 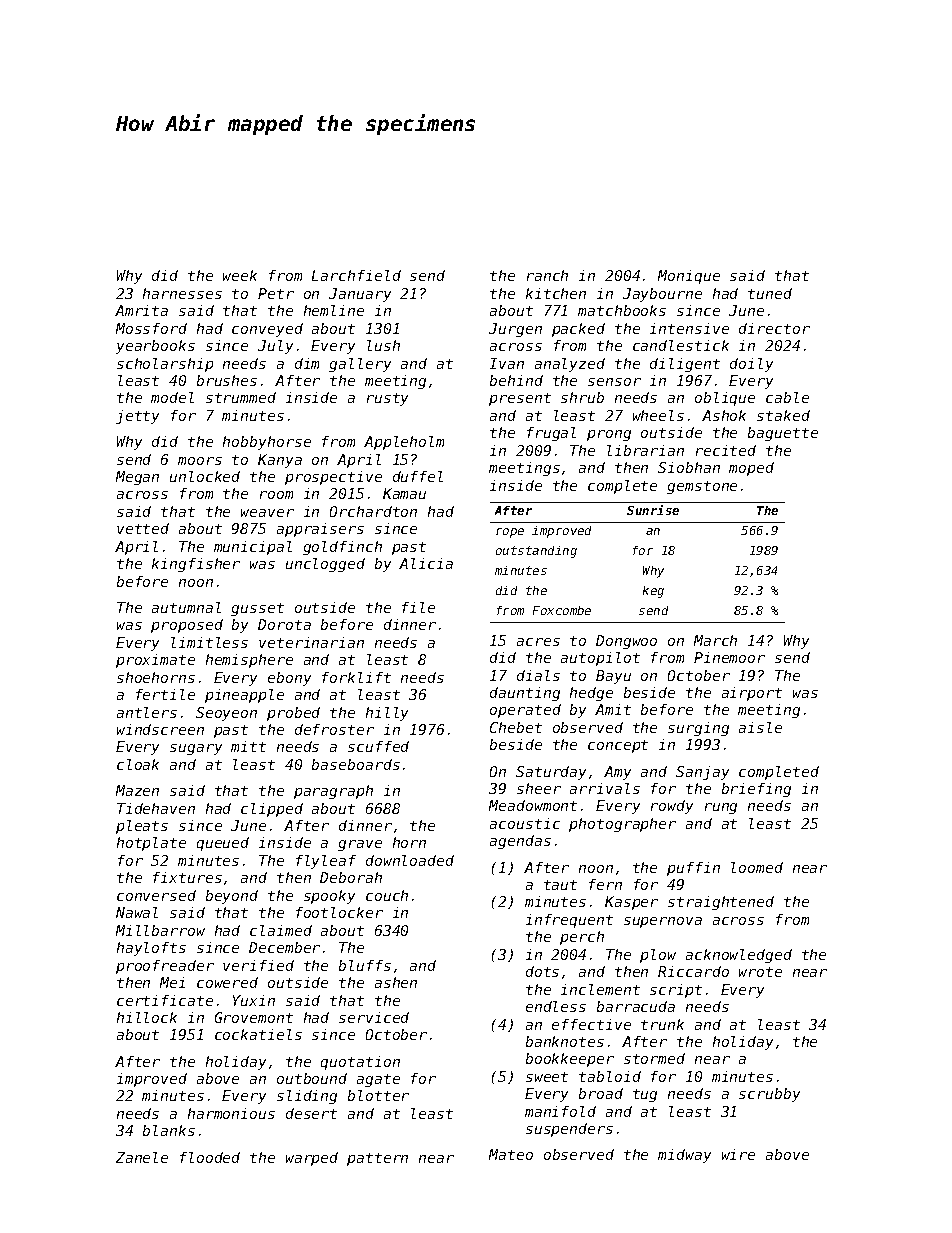 I want to click on Mateo, so click(x=511, y=1154).
